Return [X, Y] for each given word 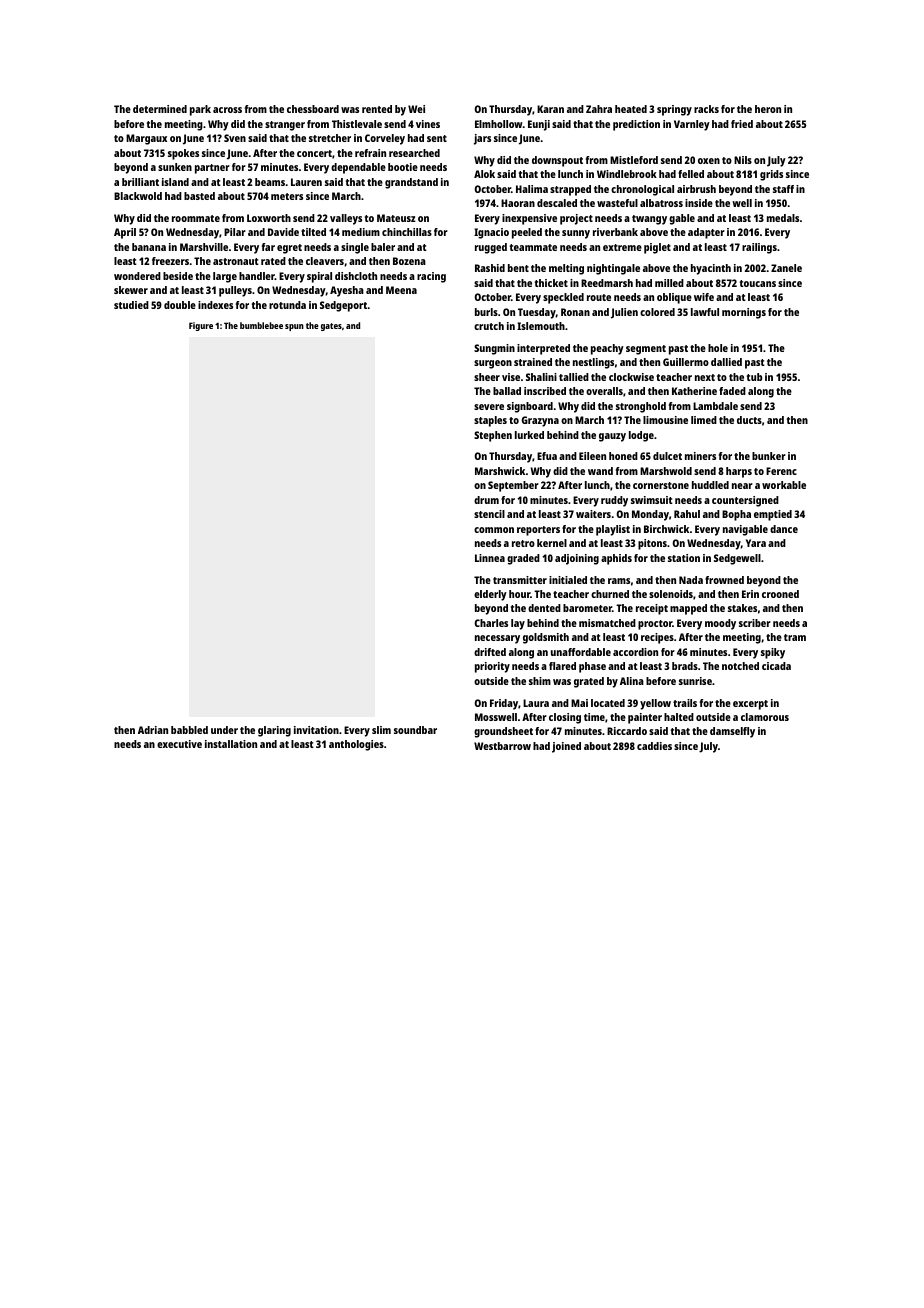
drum [486, 500]
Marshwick [500, 471]
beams [270, 182]
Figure [201, 326]
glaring [274, 731]
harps [739, 472]
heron [768, 109]
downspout [557, 161]
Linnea [490, 558]
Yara [756, 543]
